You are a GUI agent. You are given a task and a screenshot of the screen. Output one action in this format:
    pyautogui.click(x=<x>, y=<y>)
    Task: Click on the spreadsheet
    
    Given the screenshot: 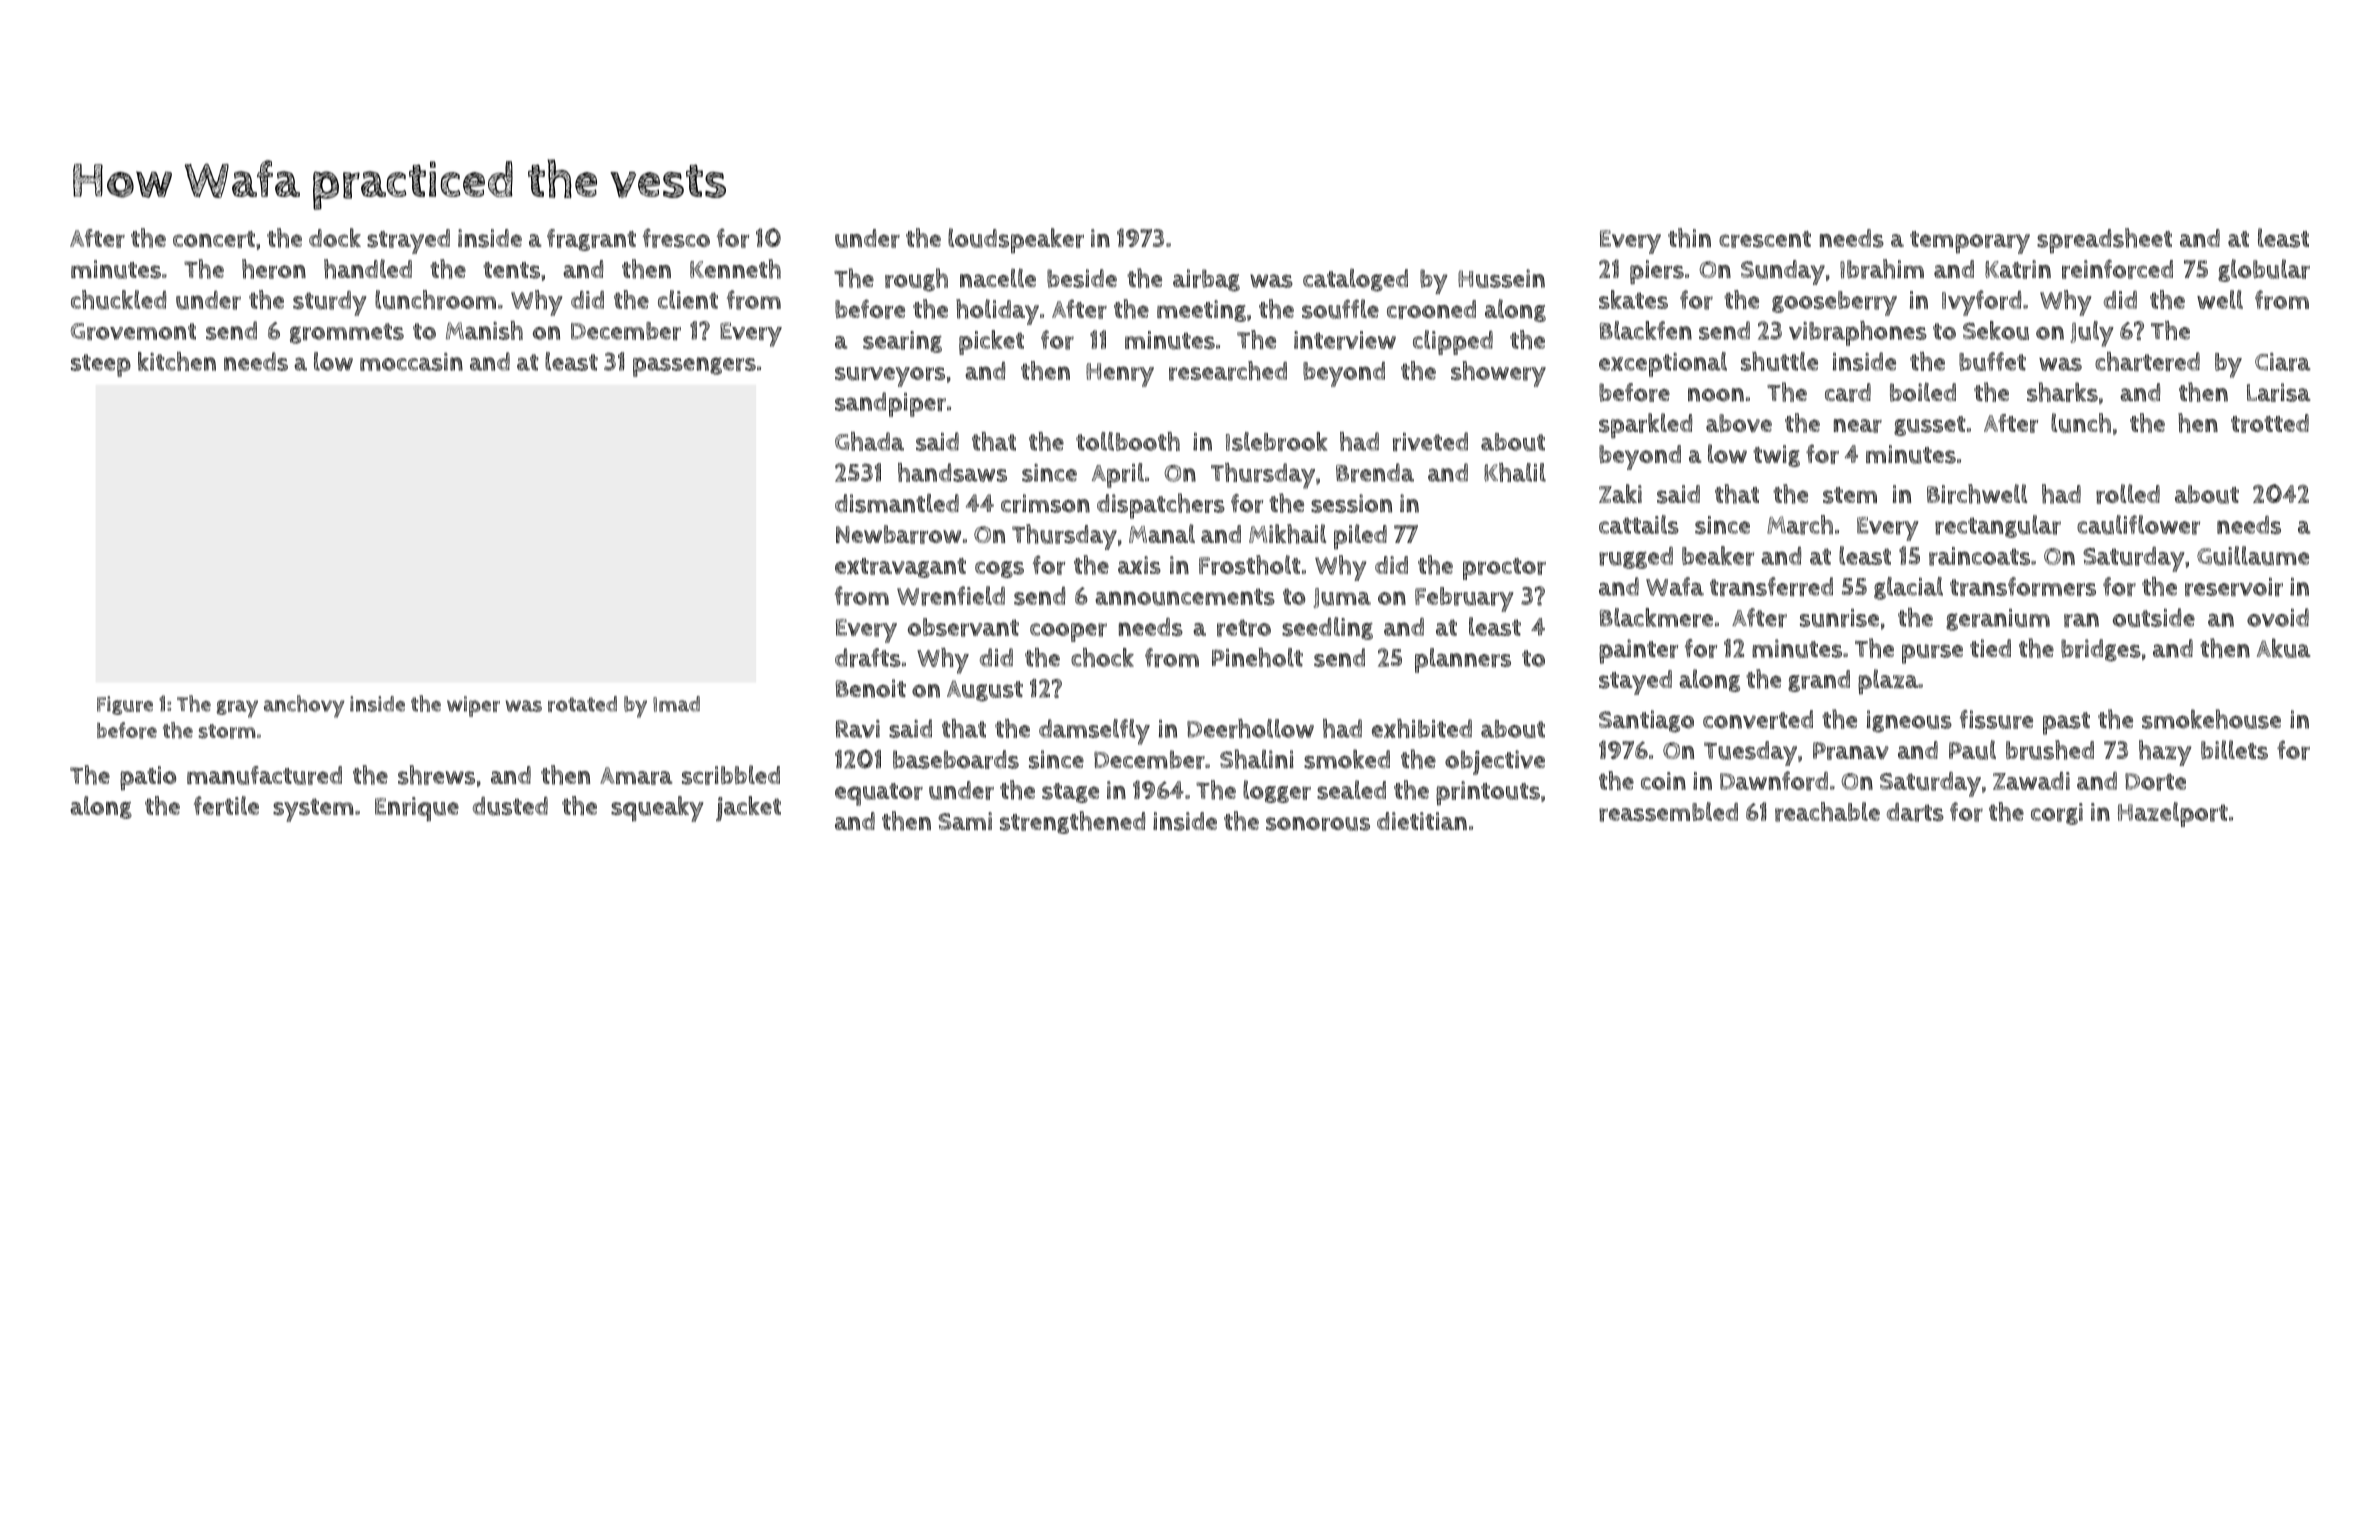 What is the action you would take?
    pyautogui.click(x=2104, y=241)
